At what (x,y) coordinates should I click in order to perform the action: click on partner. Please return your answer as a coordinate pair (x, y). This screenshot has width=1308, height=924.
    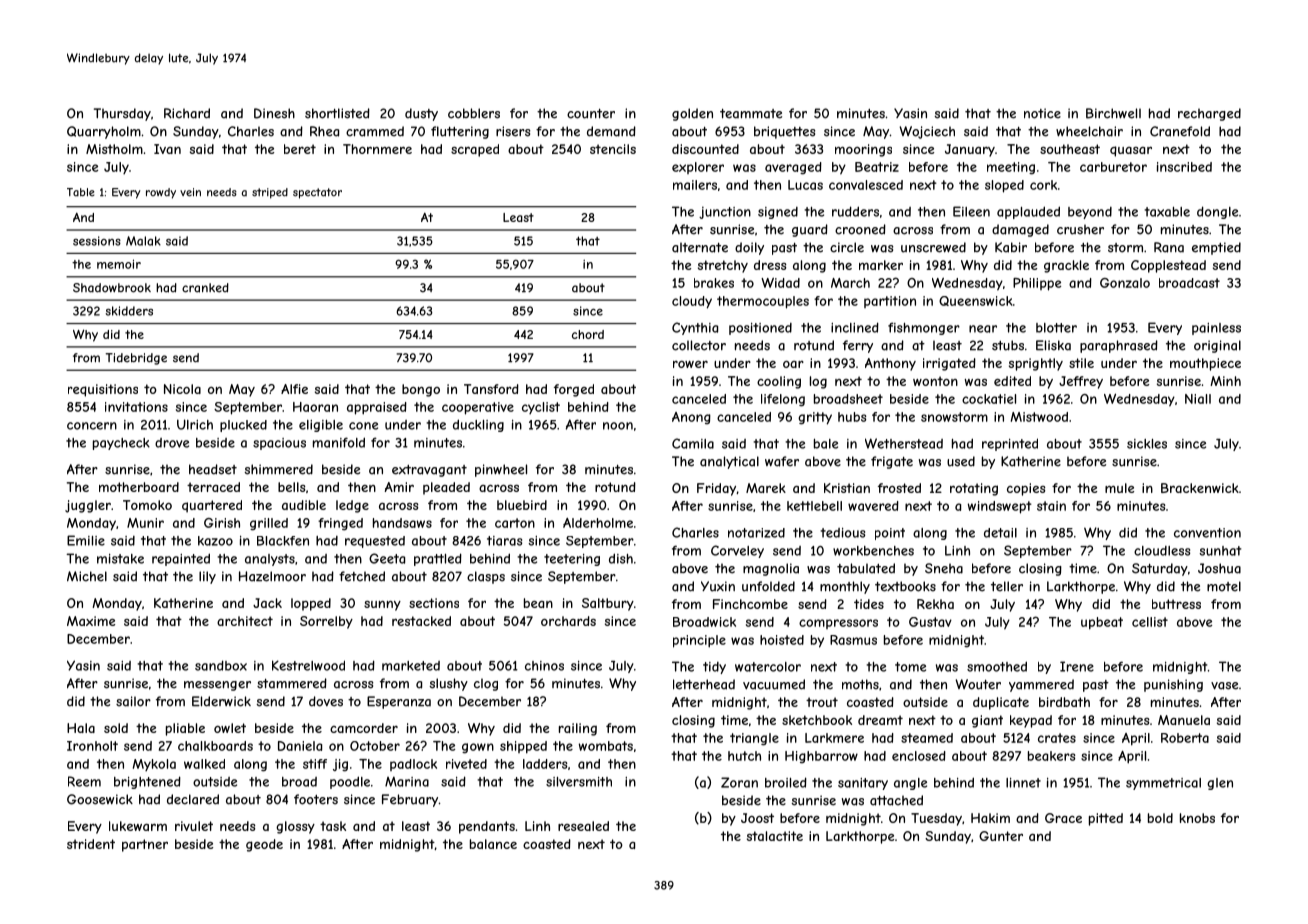
    Looking at the image, I should click on (145, 845).
